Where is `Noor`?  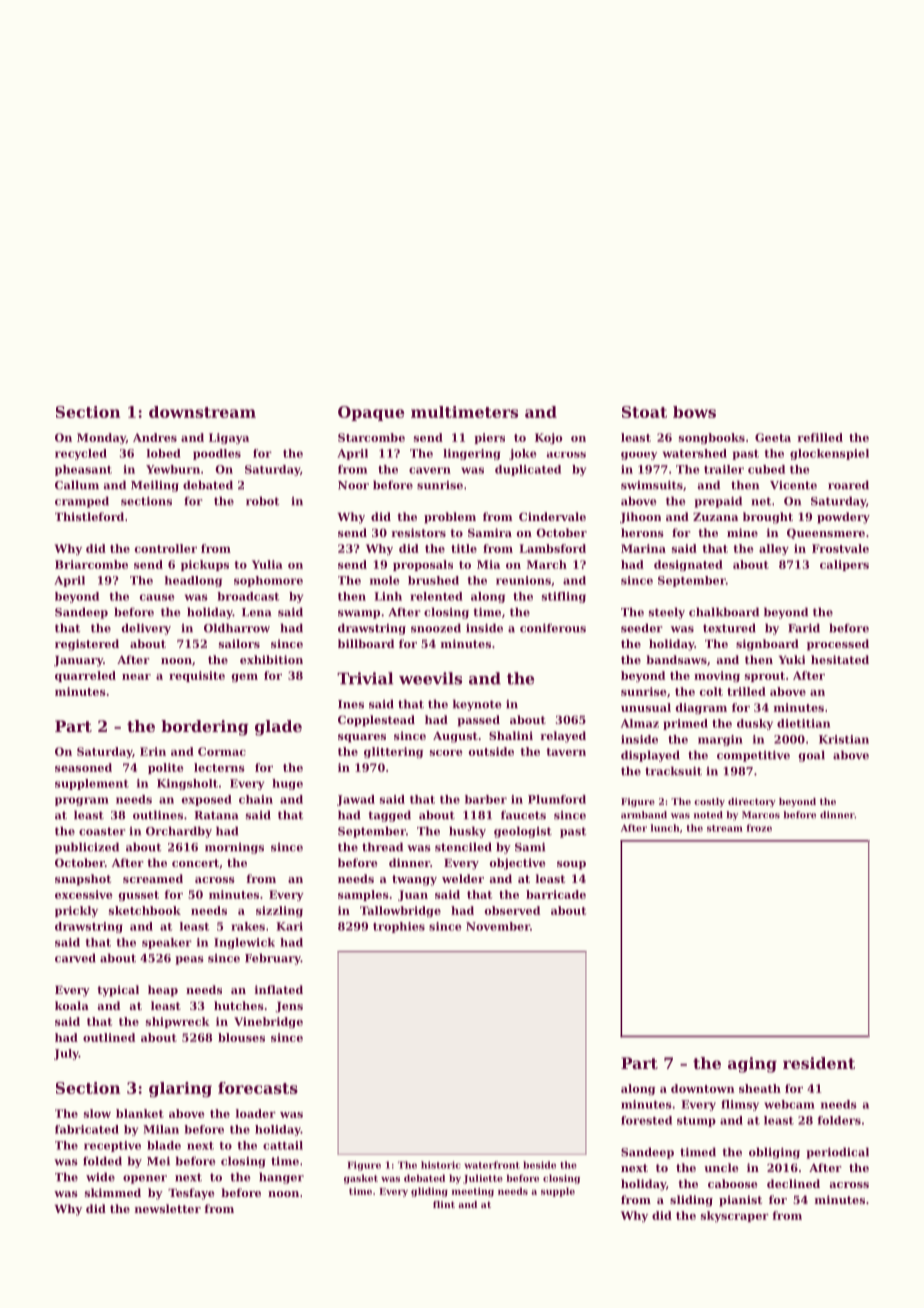
Noor is located at coordinates (353, 485).
